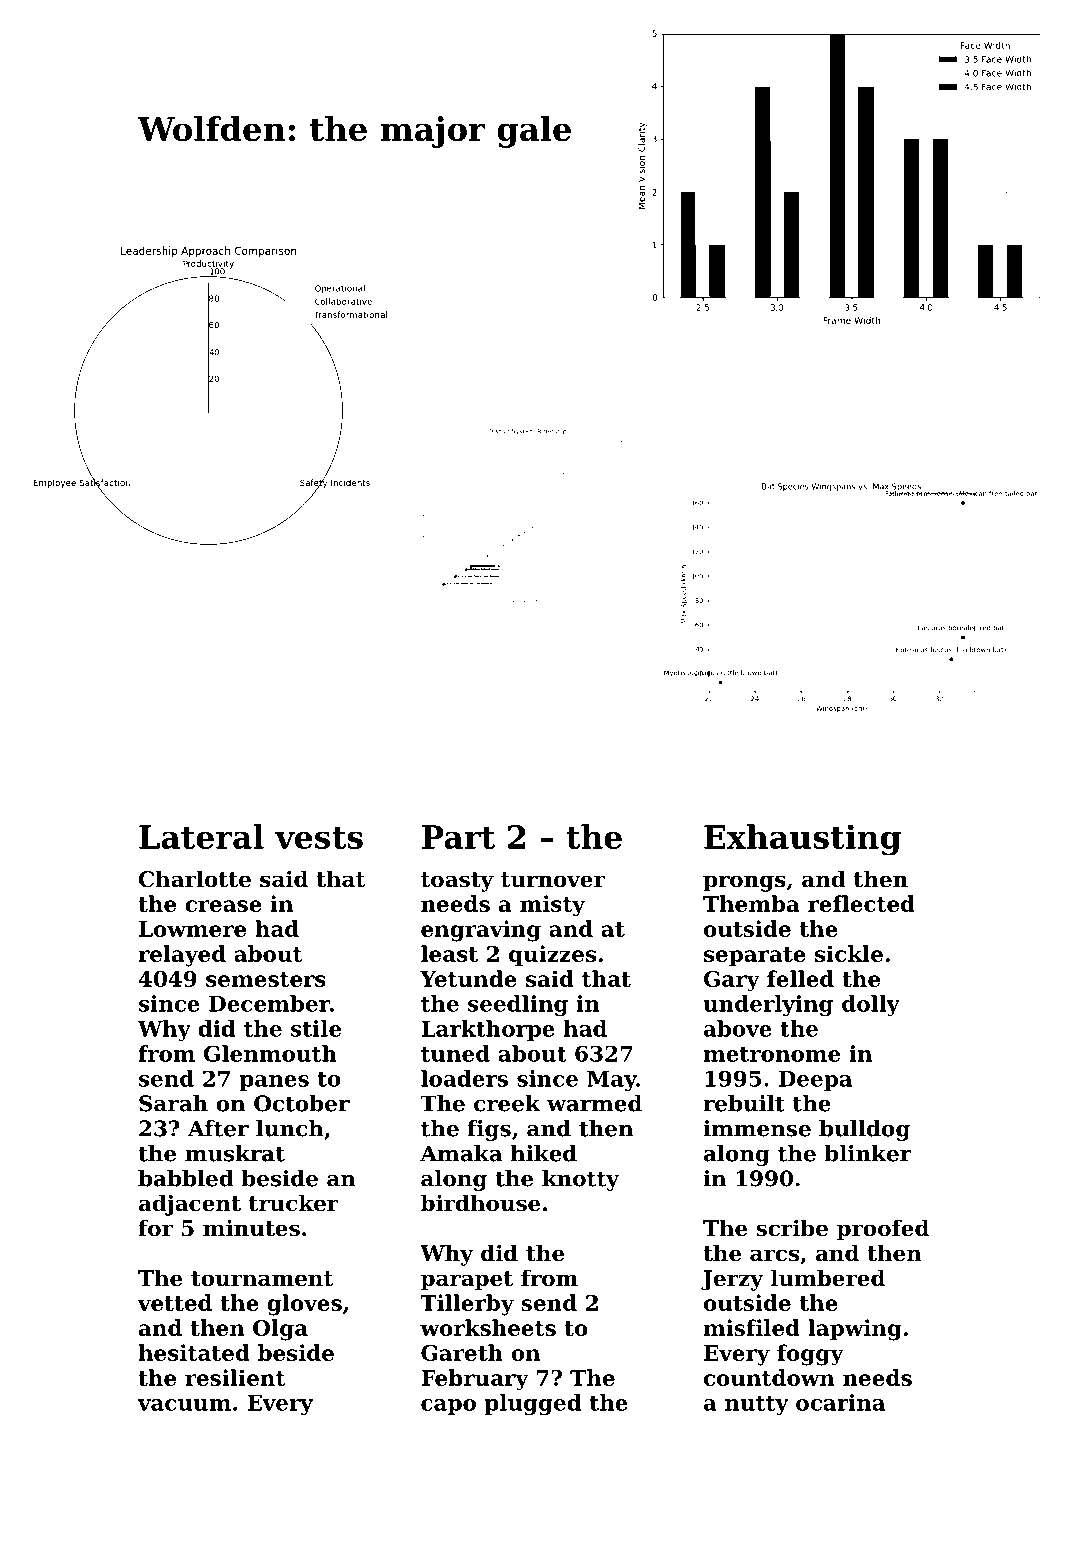  I want to click on Lateral, so click(201, 836).
